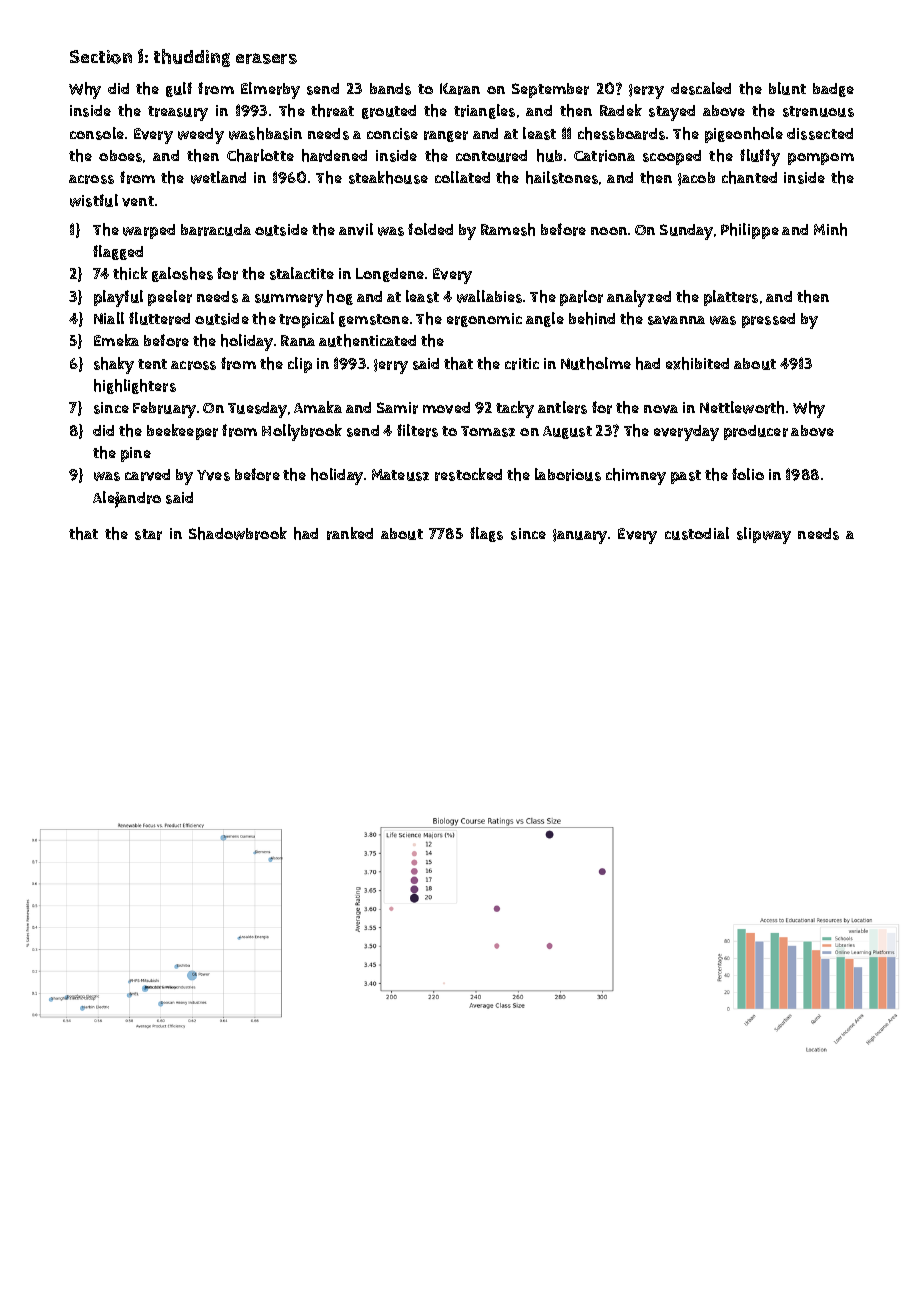  What do you see at coordinates (266, 58) in the screenshot?
I see `erasers` at bounding box center [266, 58].
